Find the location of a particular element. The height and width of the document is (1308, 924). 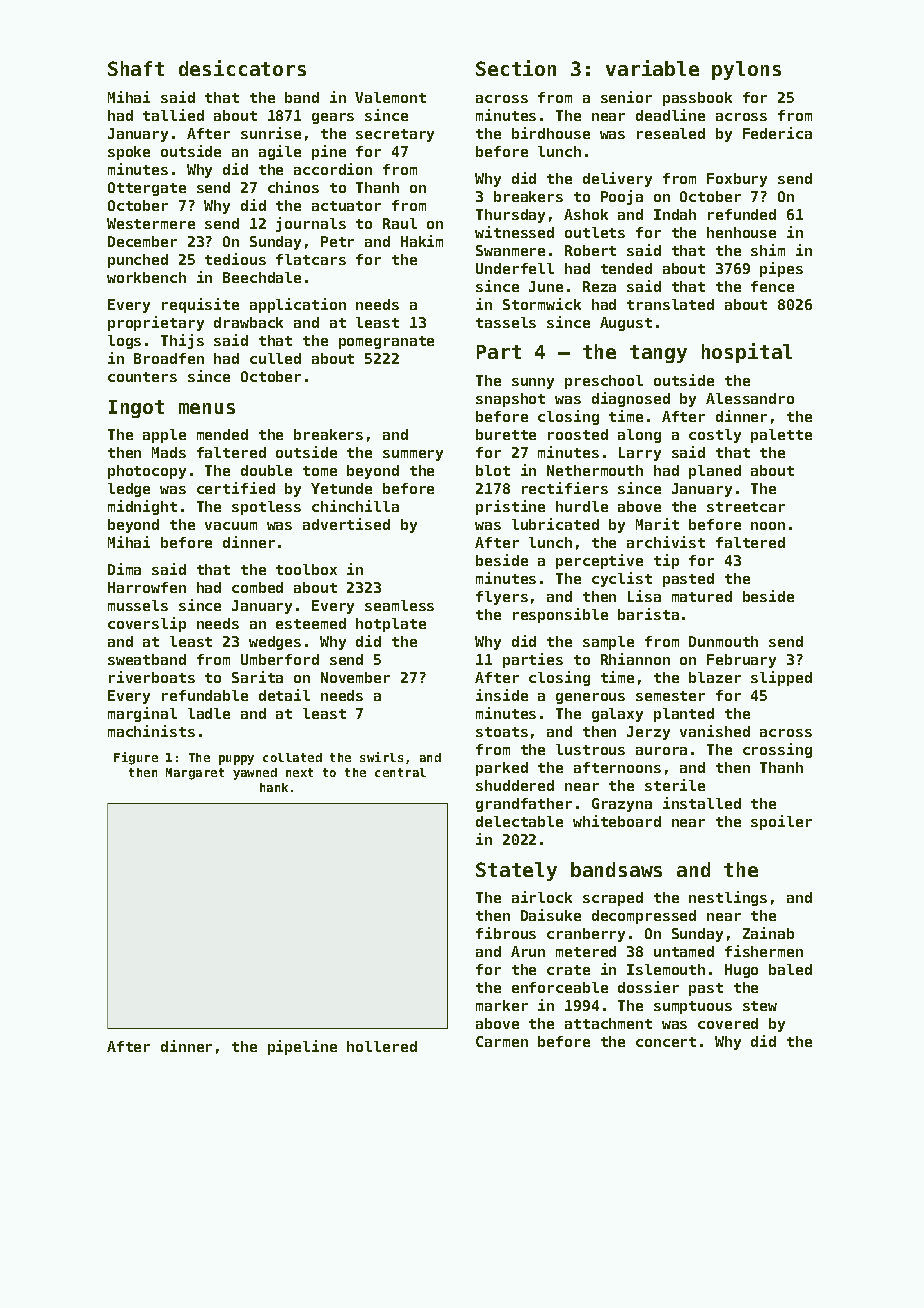

Shaft is located at coordinates (136, 68).
